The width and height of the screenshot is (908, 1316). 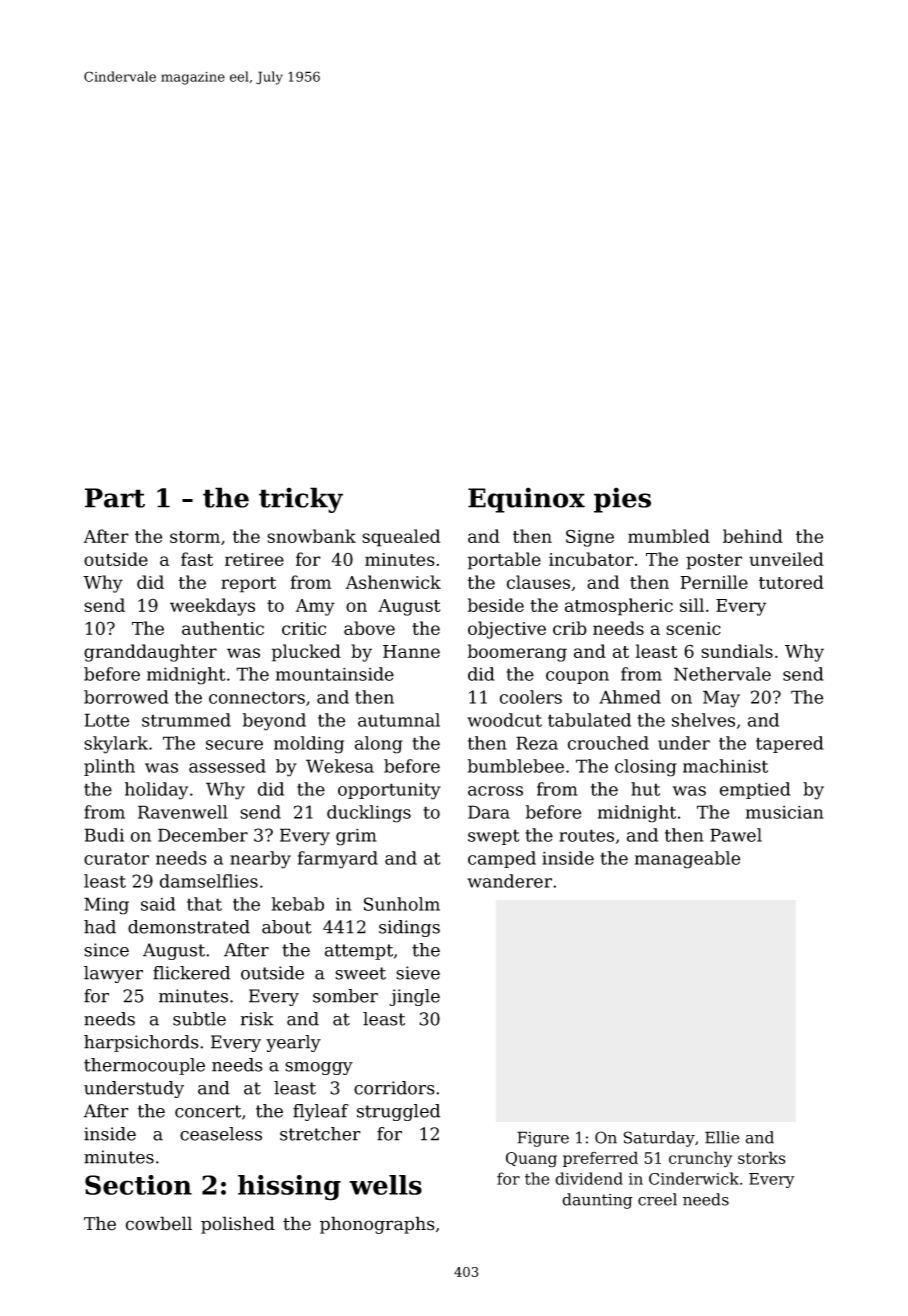 I want to click on storks, so click(x=762, y=1157).
